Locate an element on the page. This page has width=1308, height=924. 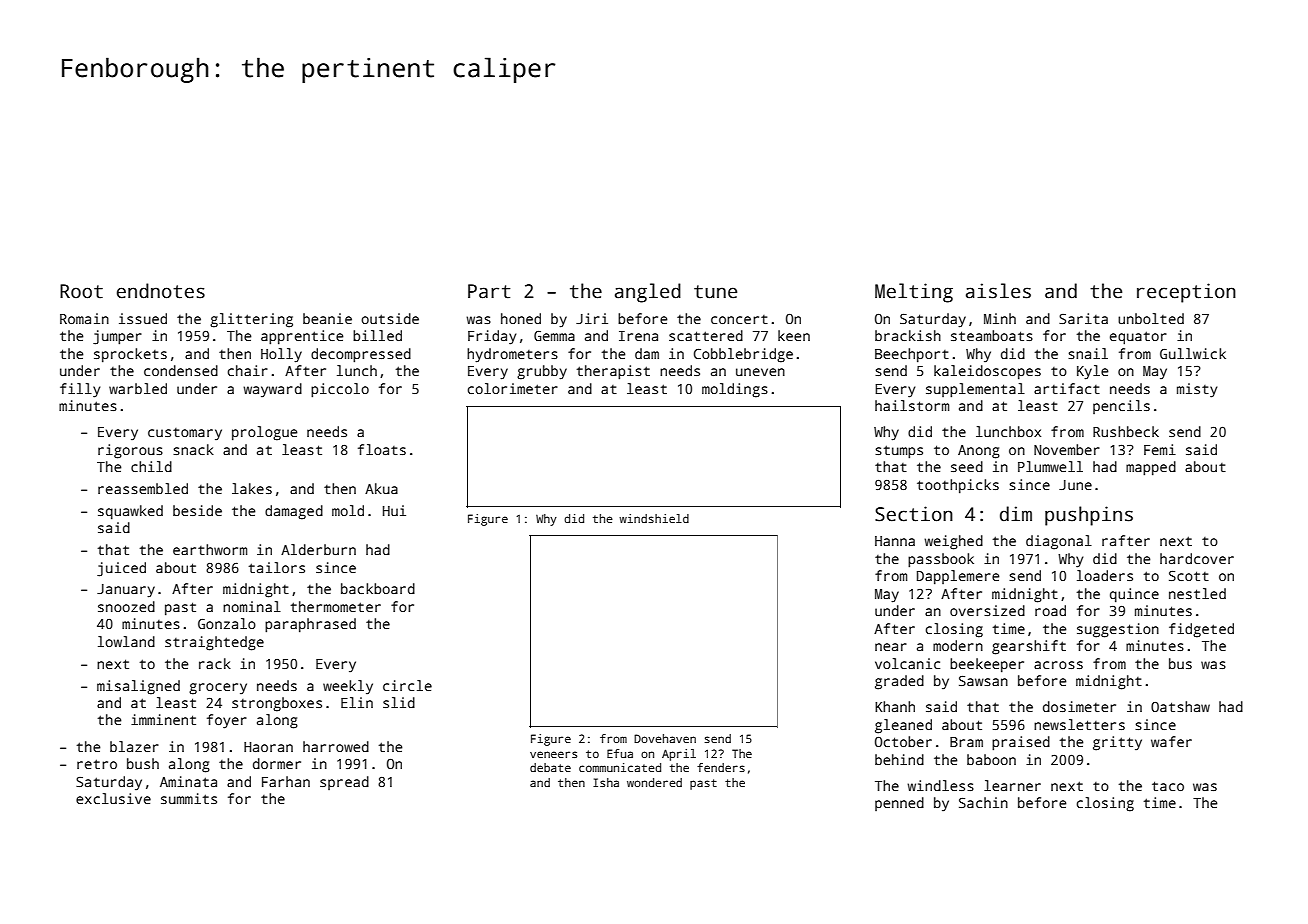
snoozed is located at coordinates (126, 606).
